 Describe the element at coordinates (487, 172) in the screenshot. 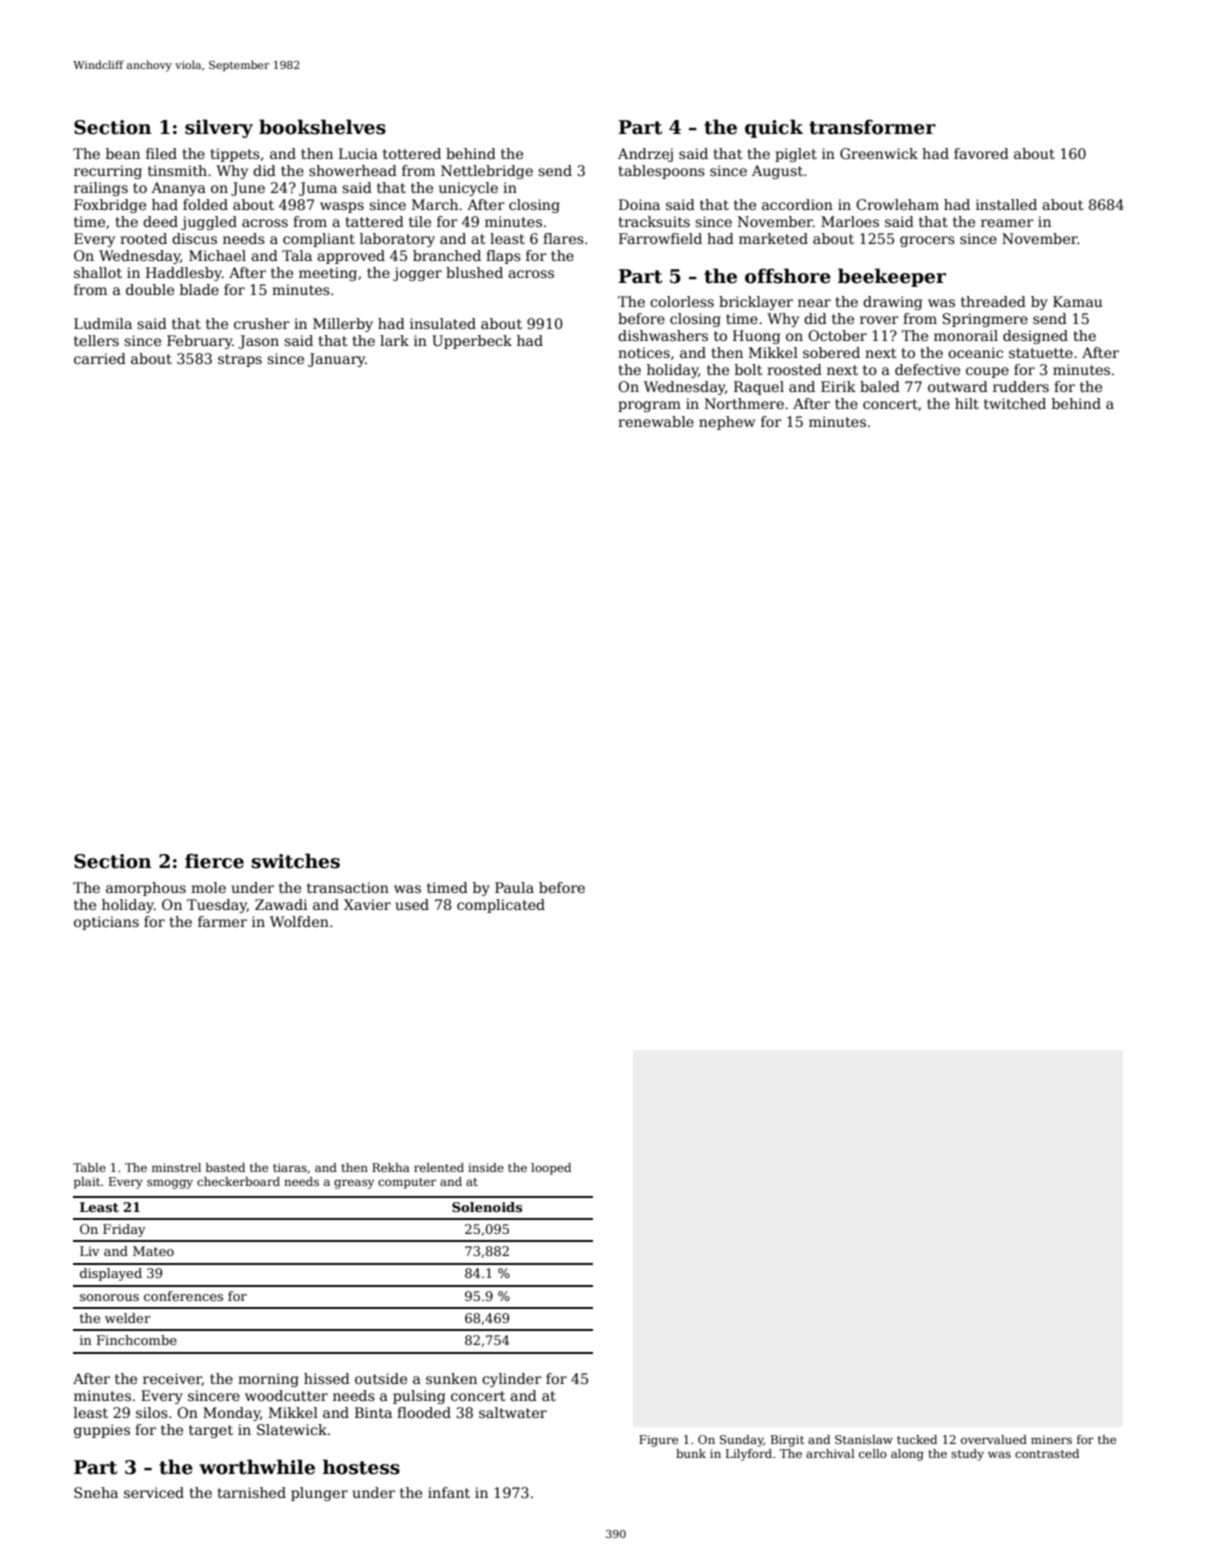

I see `Nettlebridge` at that location.
